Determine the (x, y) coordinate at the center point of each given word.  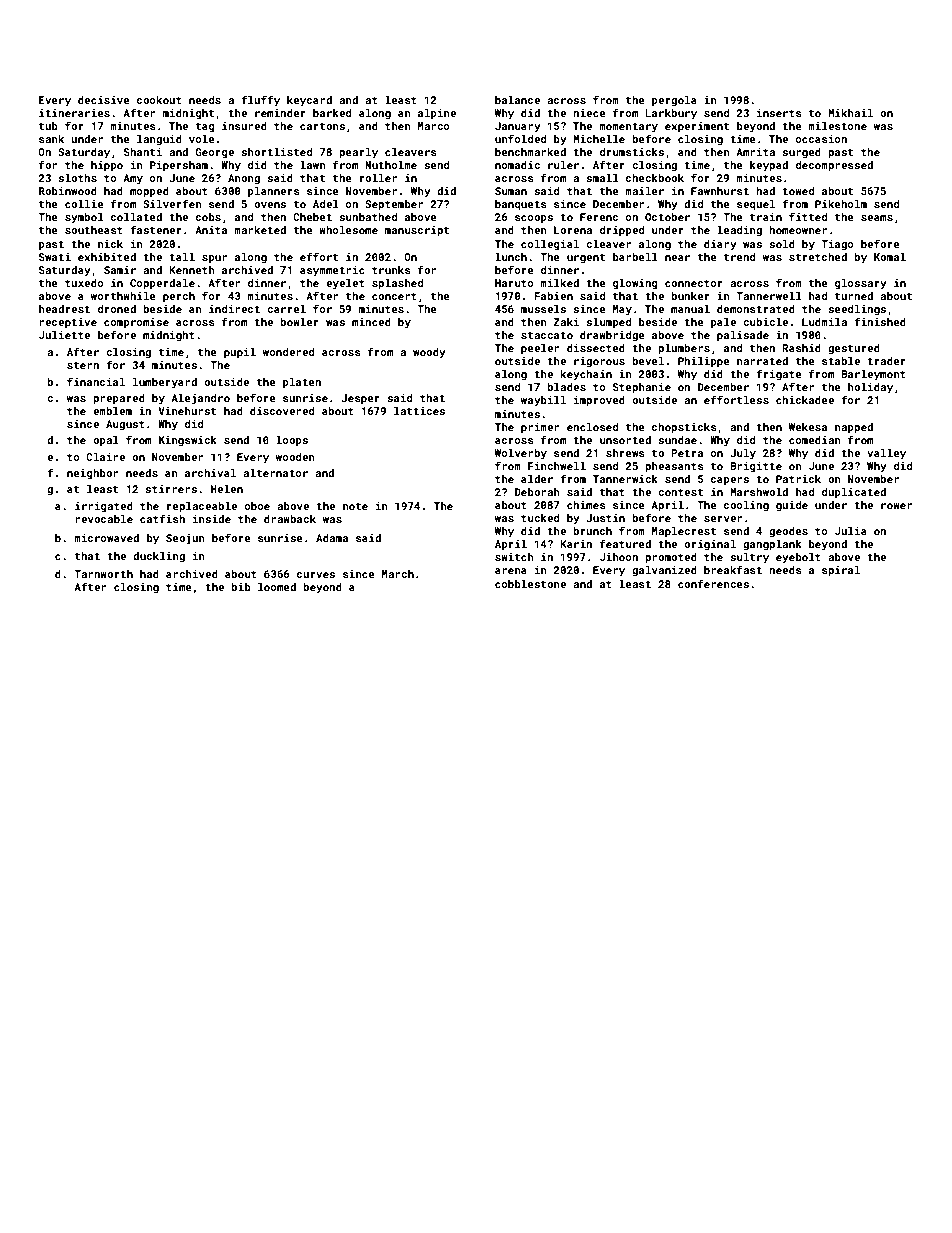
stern (83, 365)
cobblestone (530, 584)
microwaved (106, 538)
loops (292, 441)
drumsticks (632, 152)
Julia (851, 531)
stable (841, 361)
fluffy (260, 101)
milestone (837, 126)
